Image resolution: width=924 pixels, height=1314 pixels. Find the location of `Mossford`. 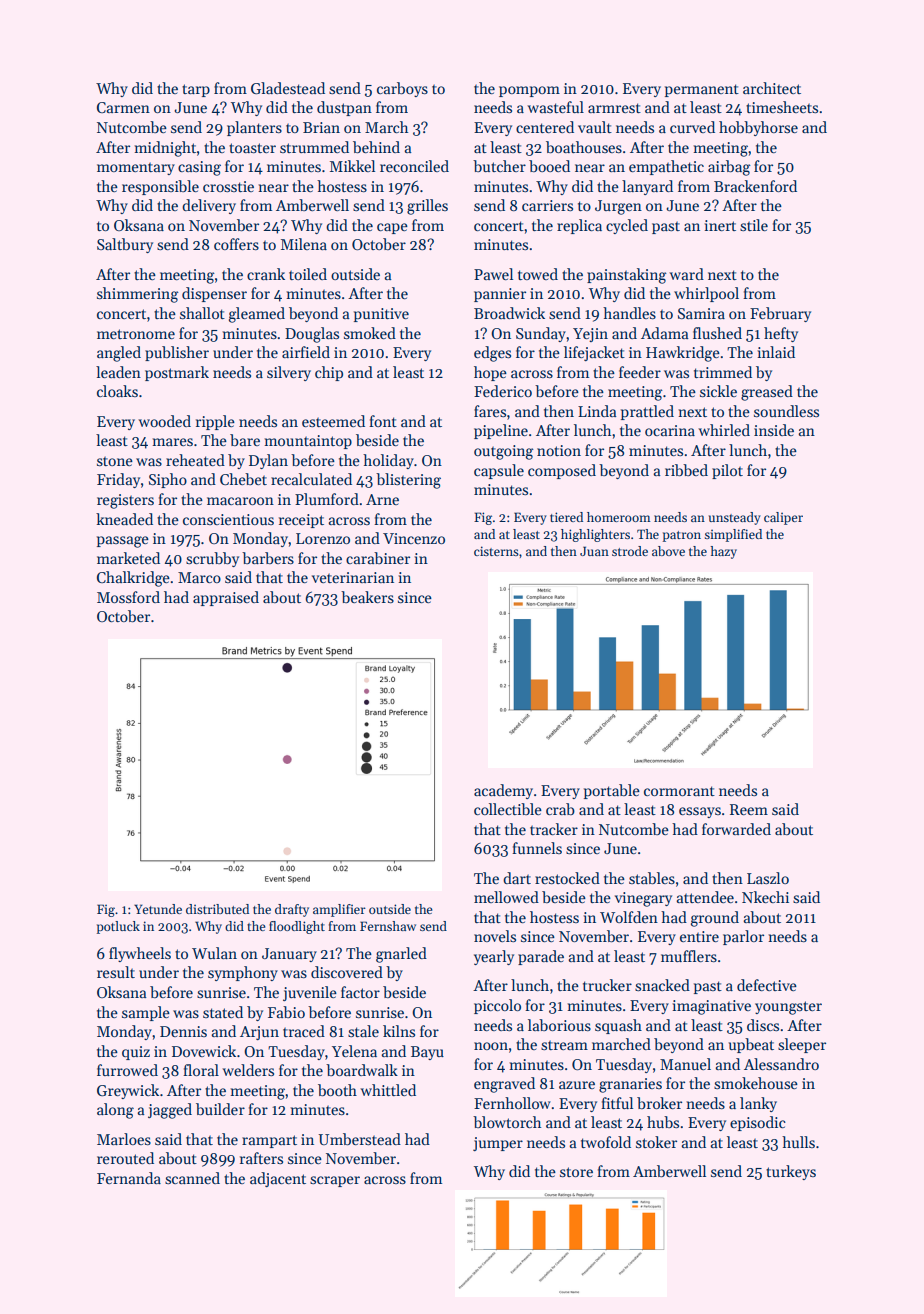

Mossford is located at coordinates (128, 597).
